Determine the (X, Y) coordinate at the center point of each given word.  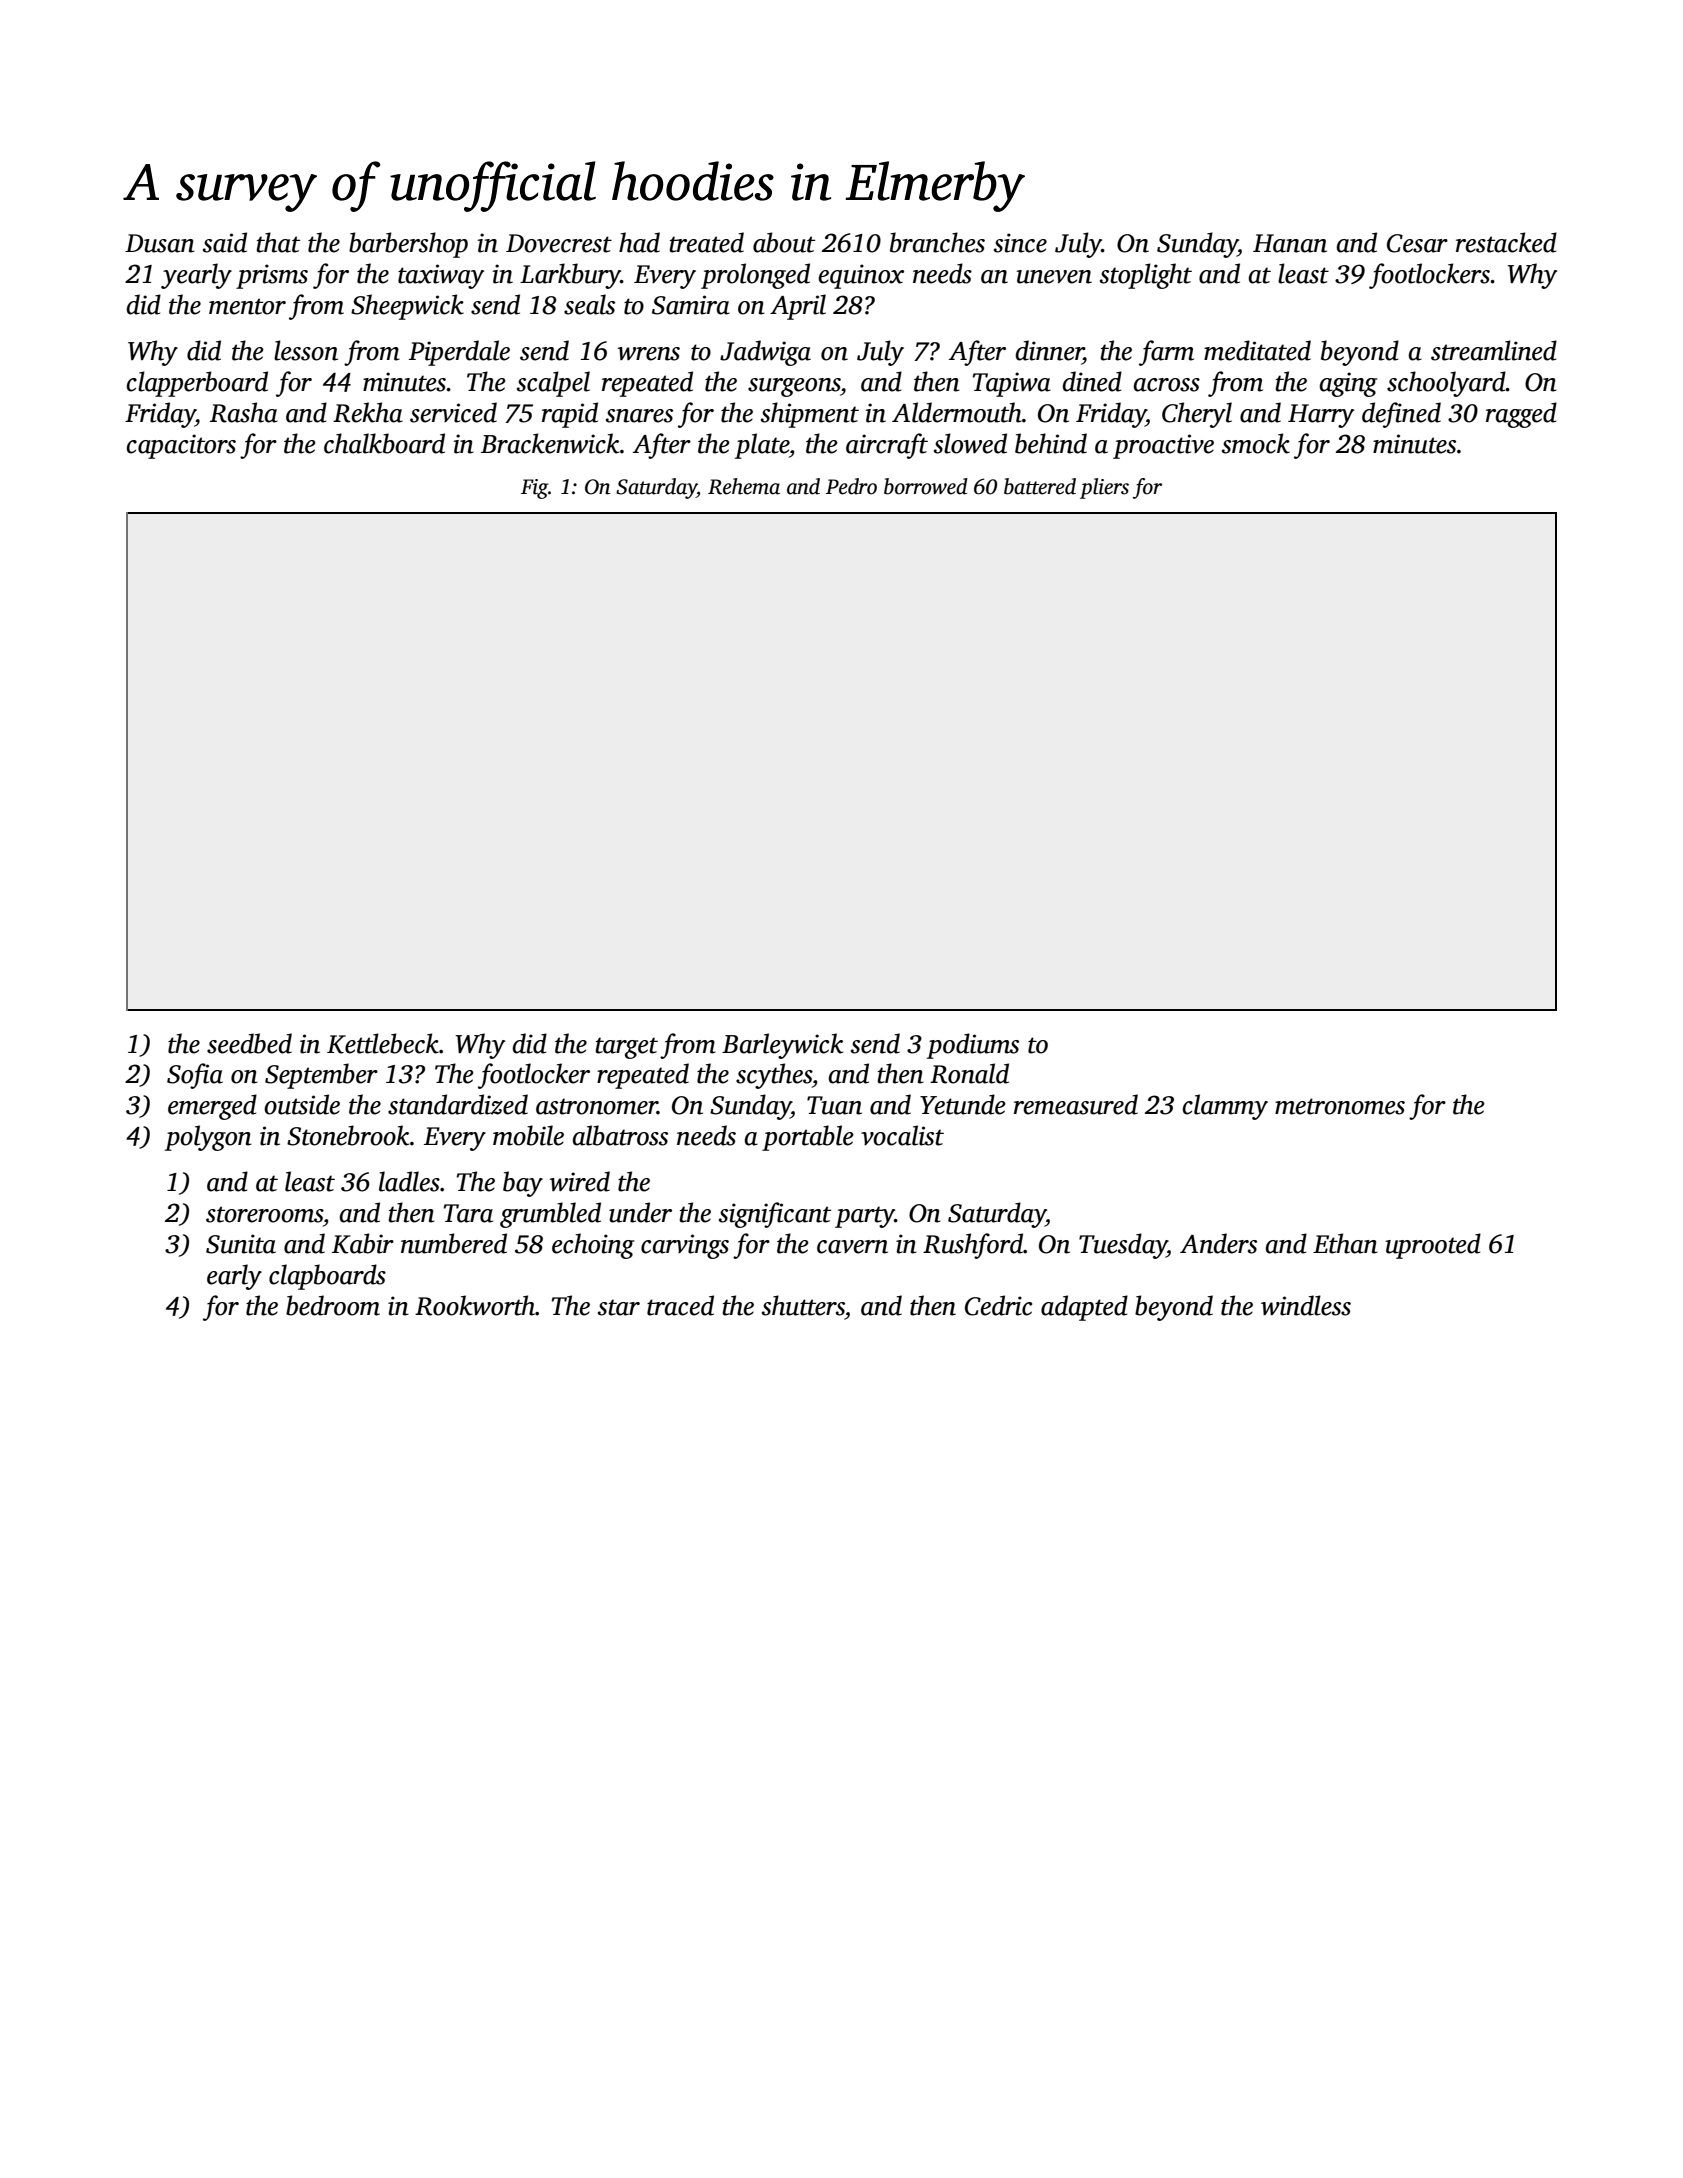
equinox (861, 276)
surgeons (794, 387)
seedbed (249, 1043)
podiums (973, 1046)
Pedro (851, 486)
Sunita (241, 1244)
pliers (1104, 488)
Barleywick (782, 1046)
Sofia (195, 1076)
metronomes (1340, 1106)
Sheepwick (407, 307)
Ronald (969, 1073)
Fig (534, 489)
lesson (306, 350)
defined (1401, 415)
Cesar (1417, 243)
